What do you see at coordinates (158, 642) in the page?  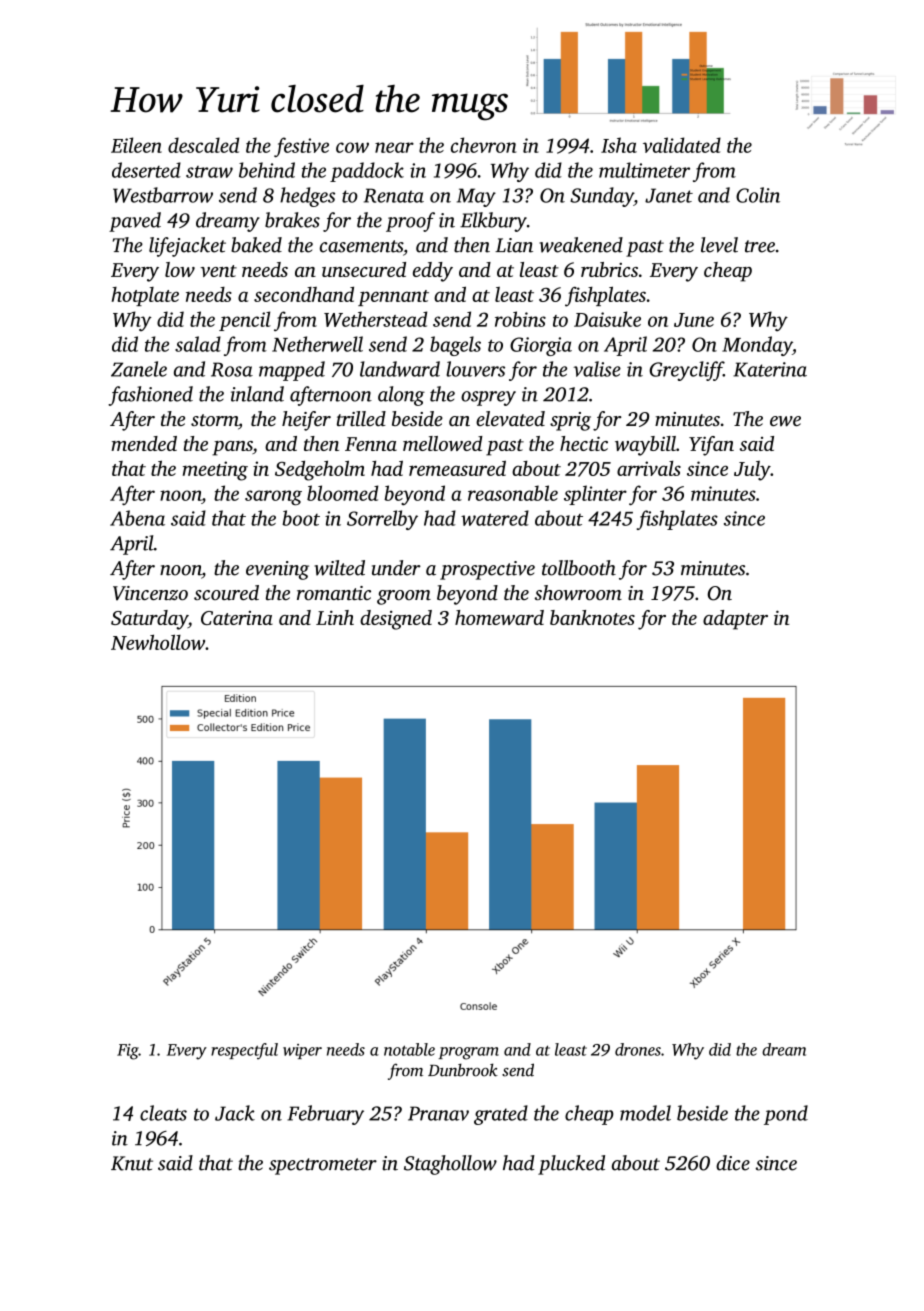 I see `Newhollow` at bounding box center [158, 642].
